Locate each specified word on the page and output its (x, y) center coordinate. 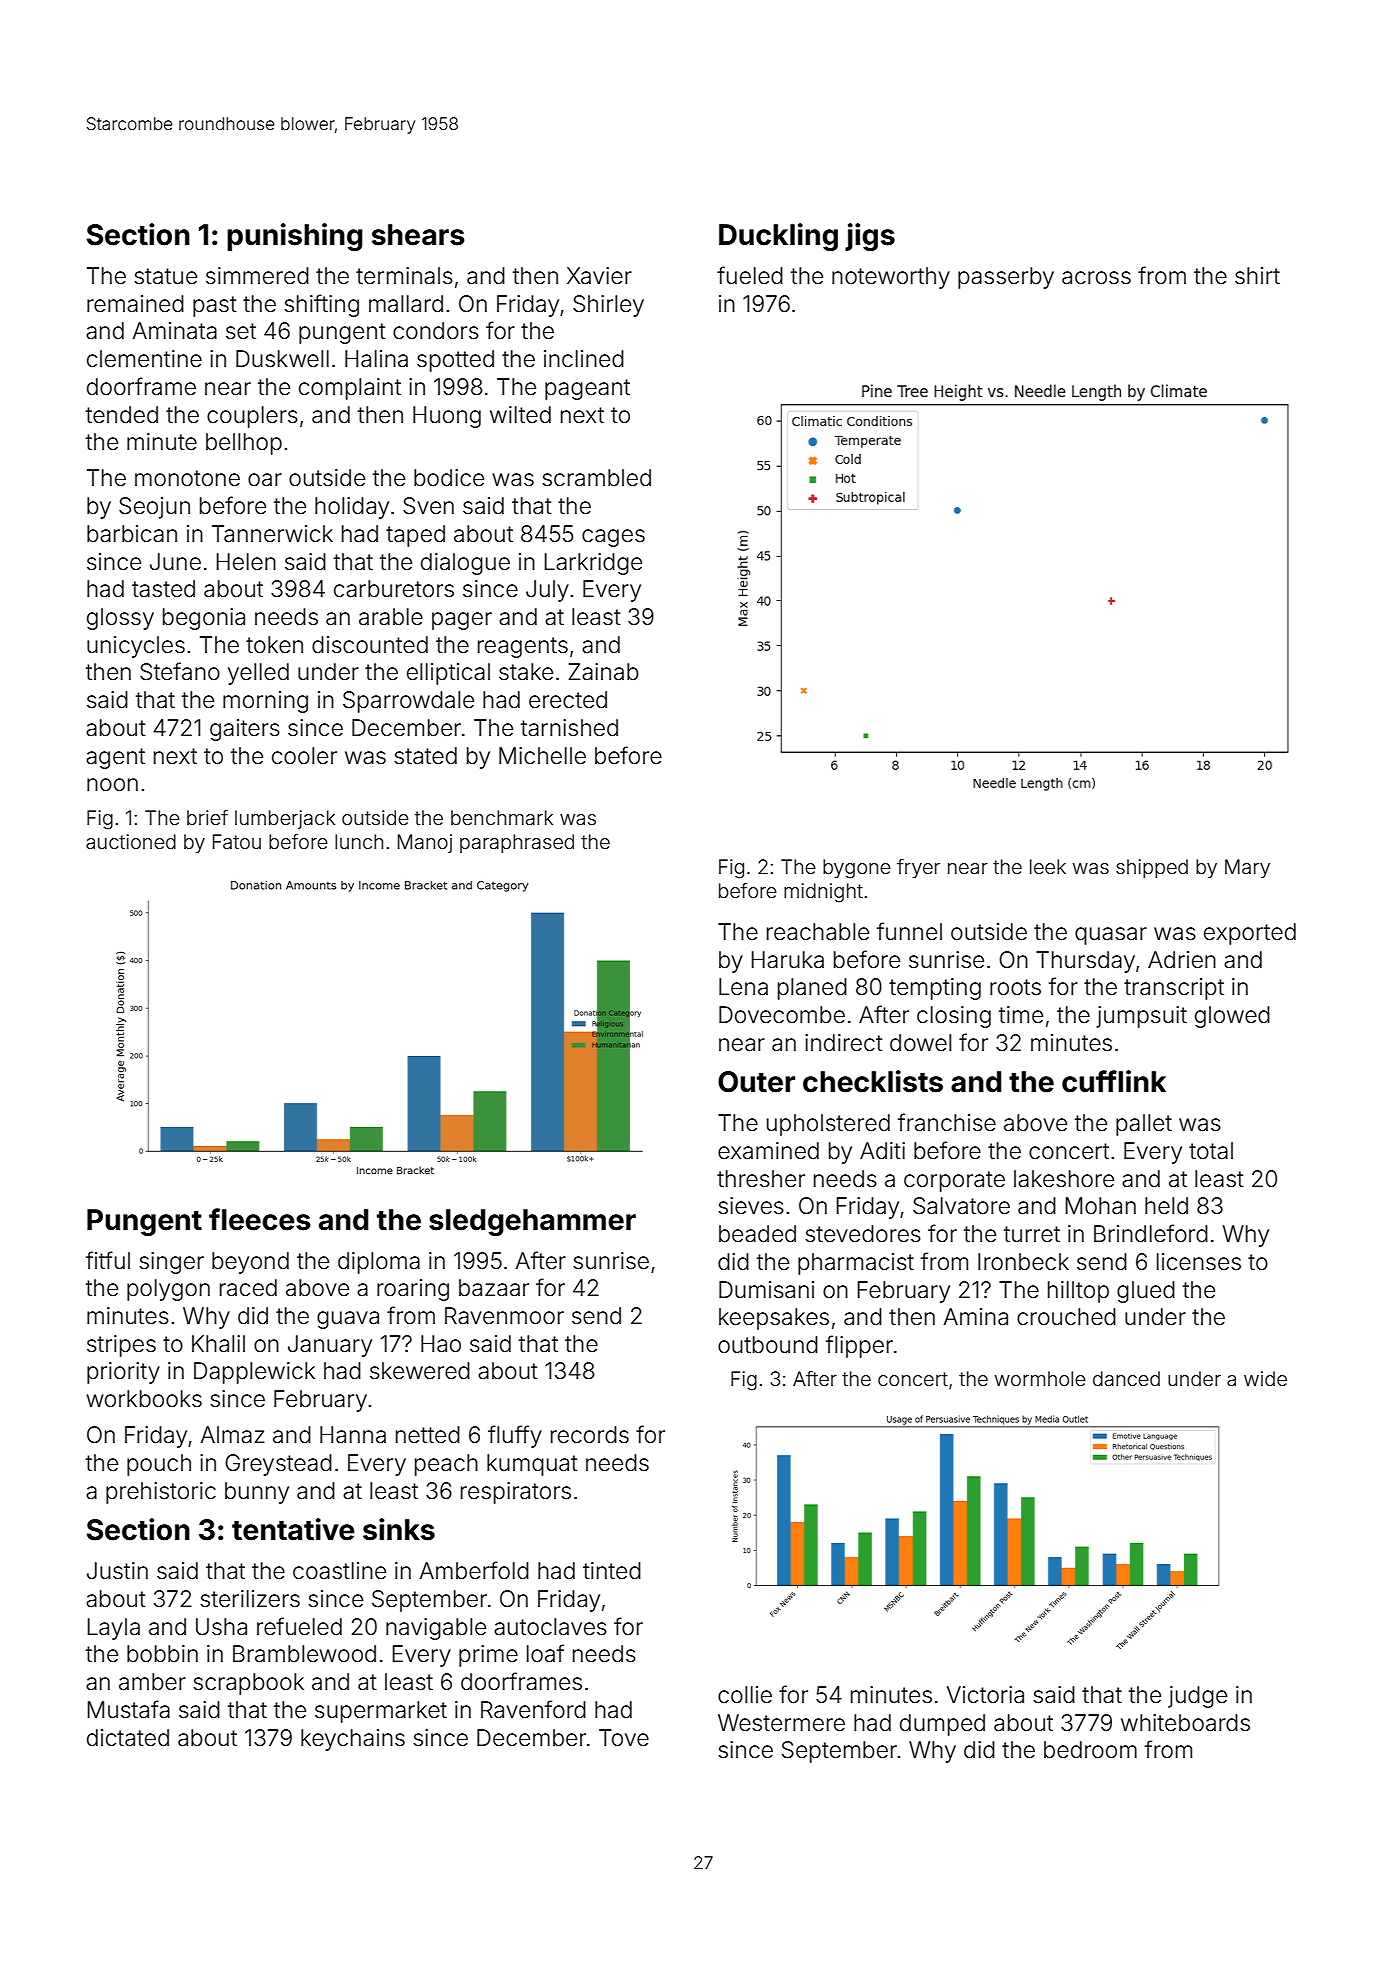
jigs (870, 237)
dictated (128, 1738)
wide (1265, 1378)
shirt (1257, 276)
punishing (295, 237)
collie (745, 1695)
